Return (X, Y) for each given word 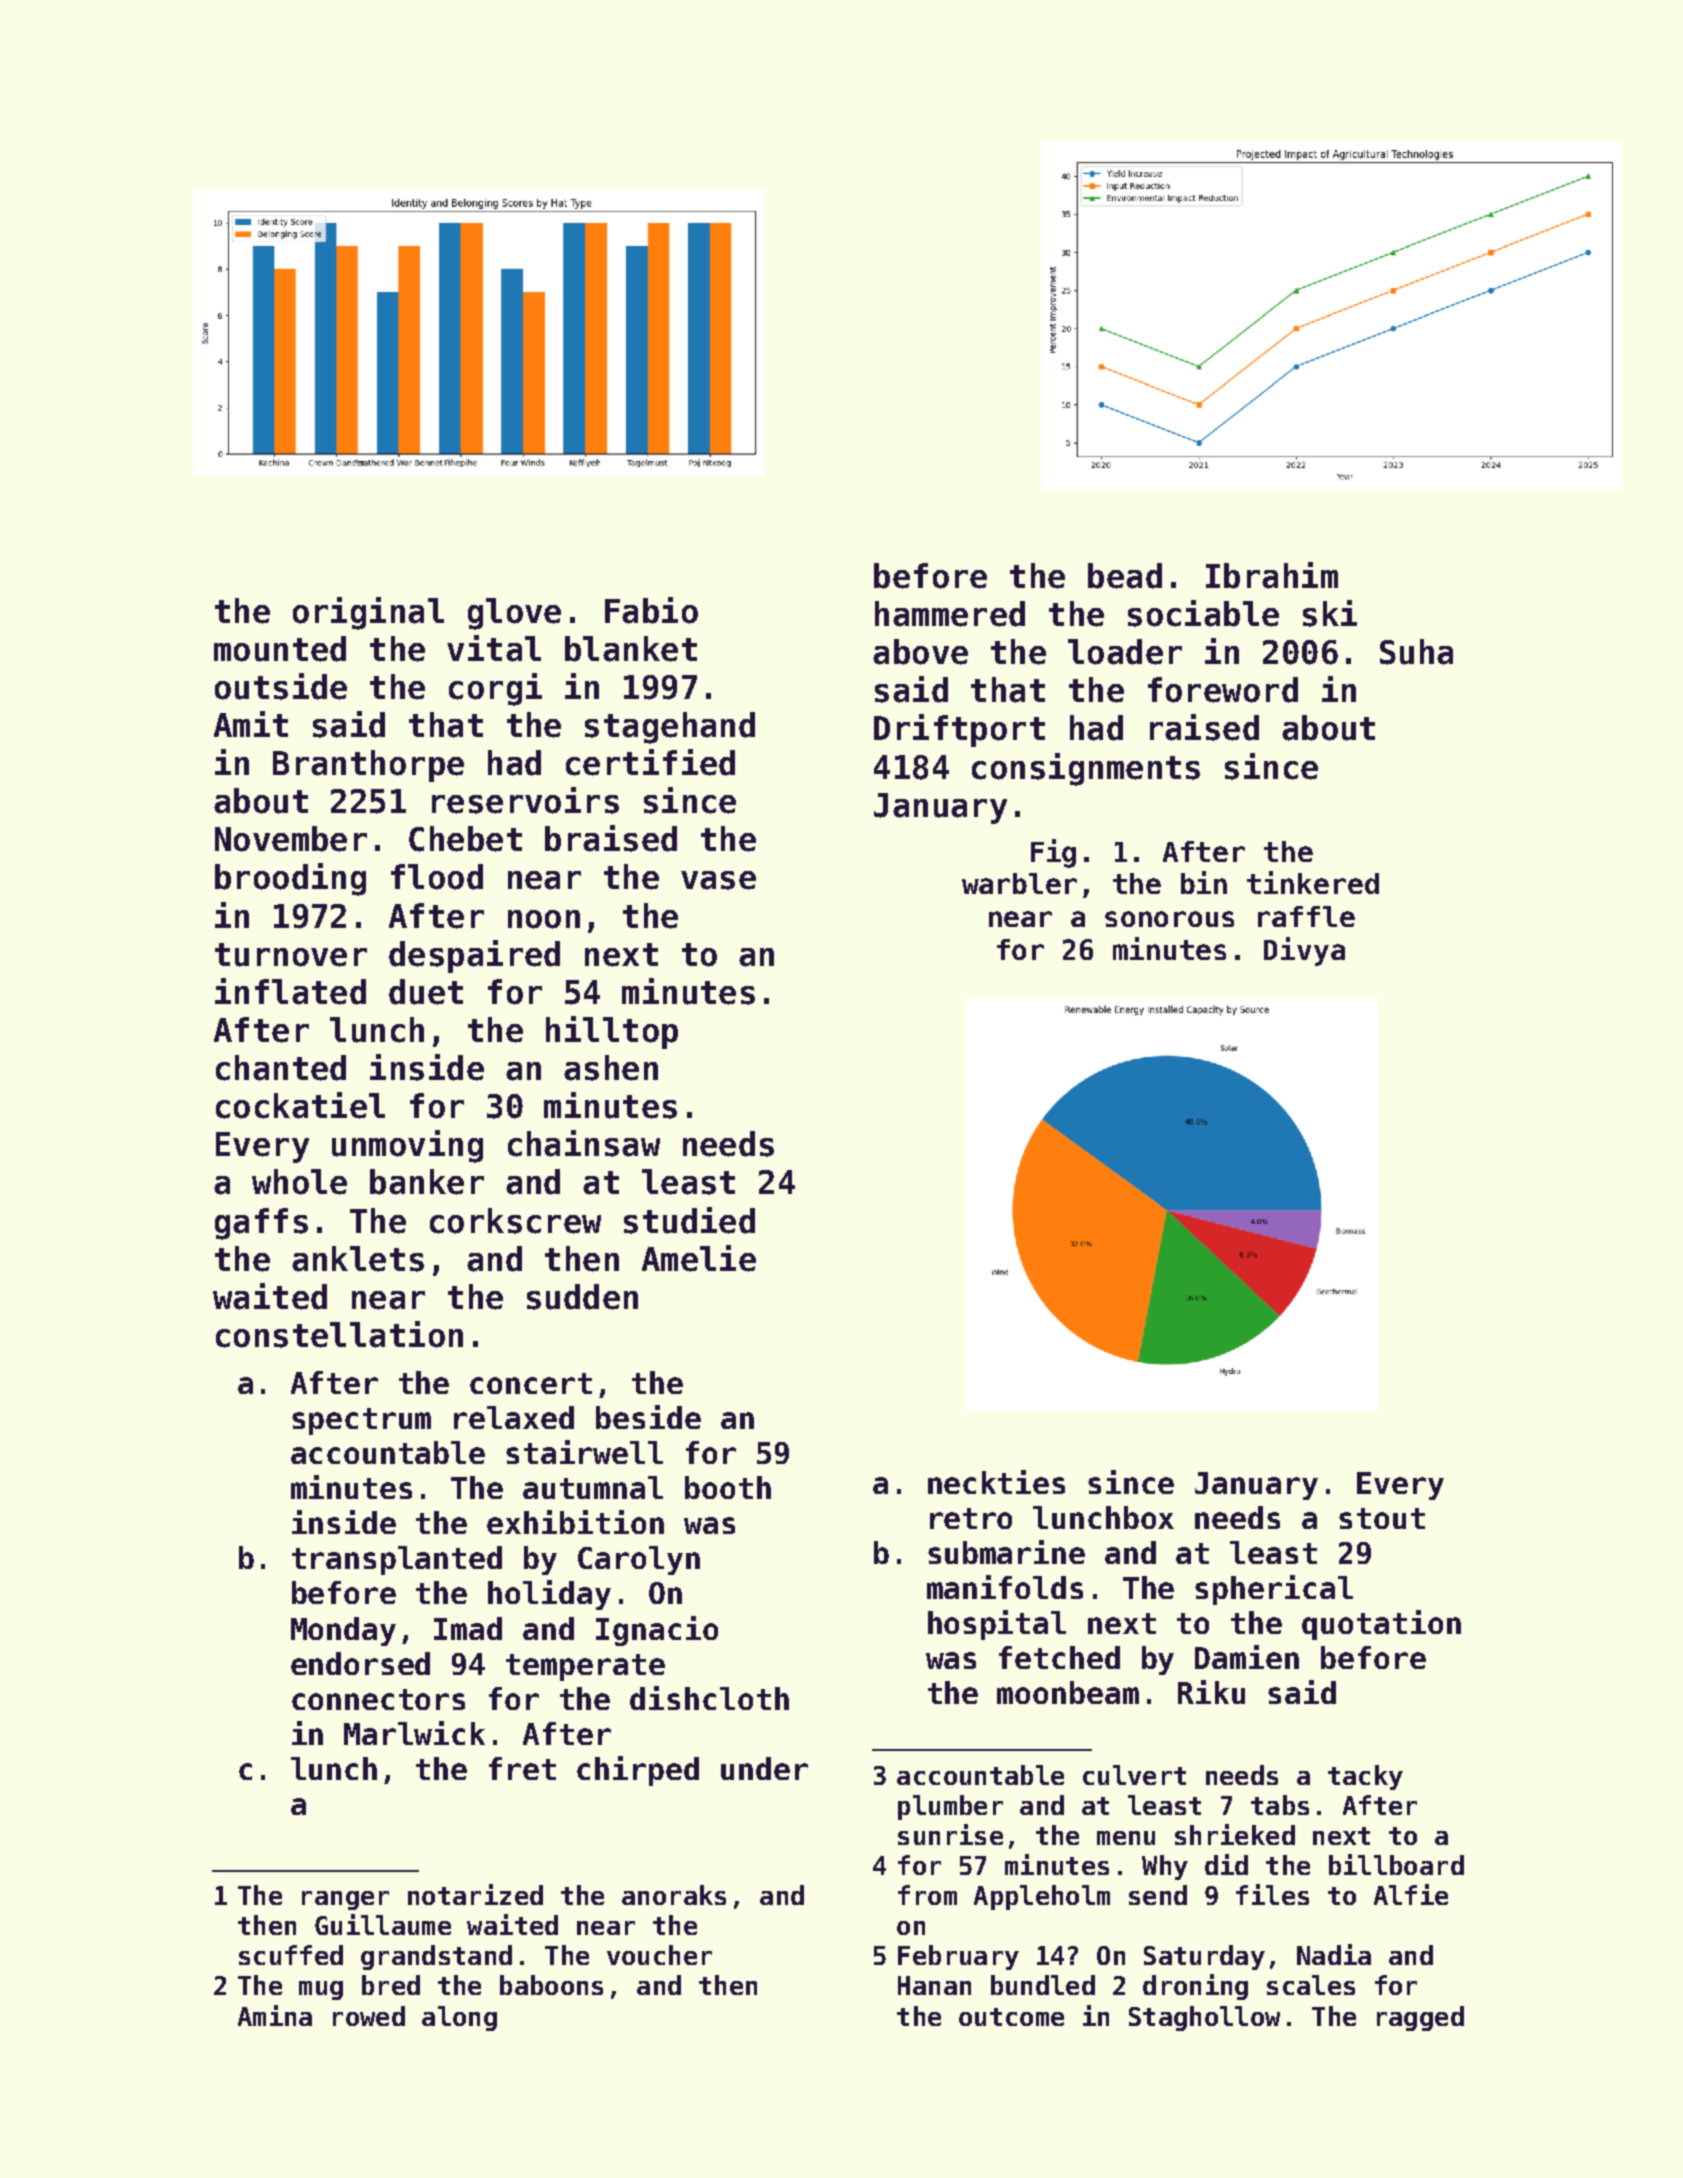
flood (437, 877)
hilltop (612, 1032)
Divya (1304, 951)
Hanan (934, 1985)
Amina (275, 2015)
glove (514, 614)
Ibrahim (1272, 575)
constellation (339, 1334)
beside (648, 1417)
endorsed (360, 1663)
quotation (1381, 1625)
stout (1382, 1518)
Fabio (651, 610)
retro (971, 1518)
